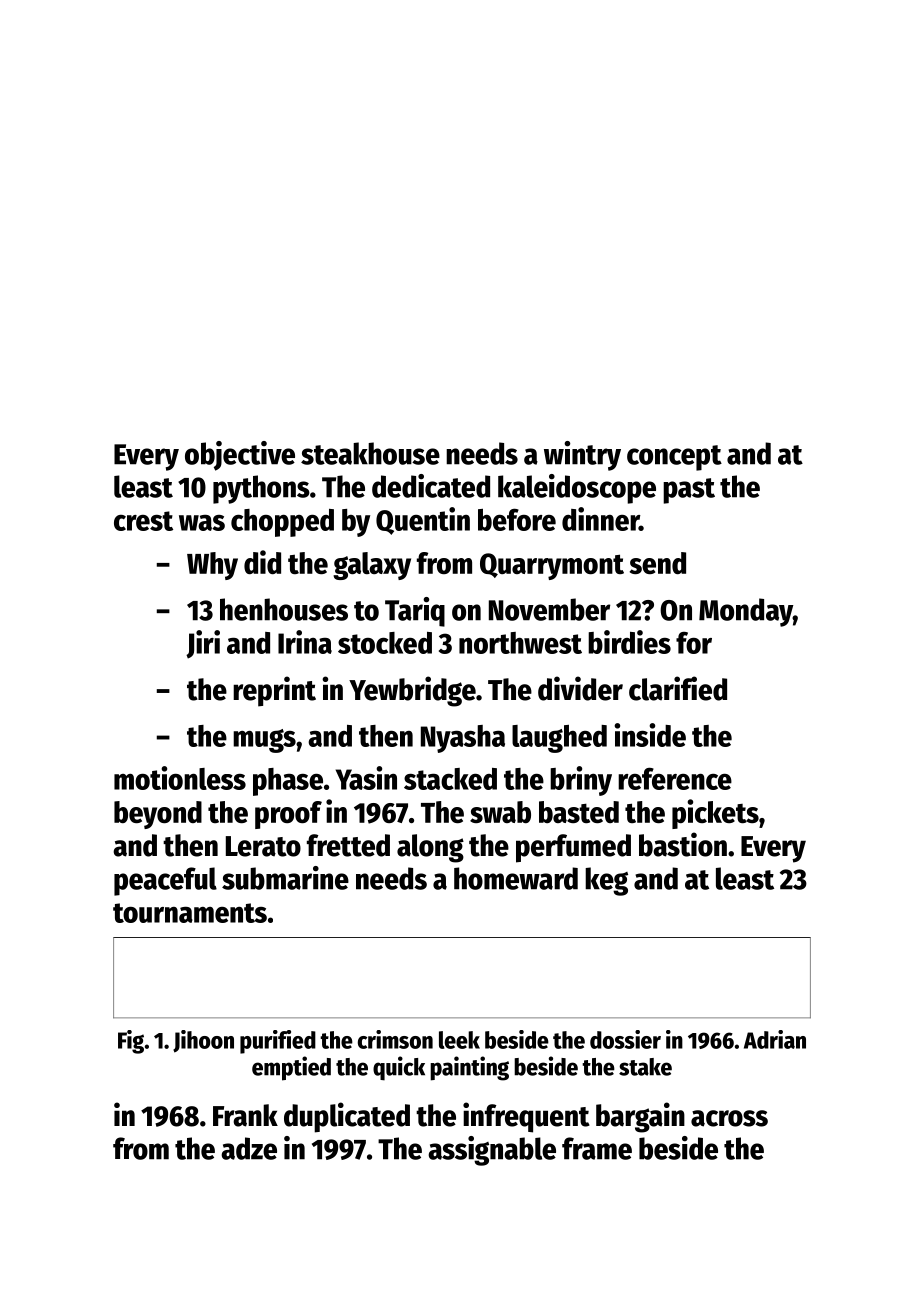  Describe the element at coordinates (775, 1039) in the screenshot. I see `Adrian` at that location.
